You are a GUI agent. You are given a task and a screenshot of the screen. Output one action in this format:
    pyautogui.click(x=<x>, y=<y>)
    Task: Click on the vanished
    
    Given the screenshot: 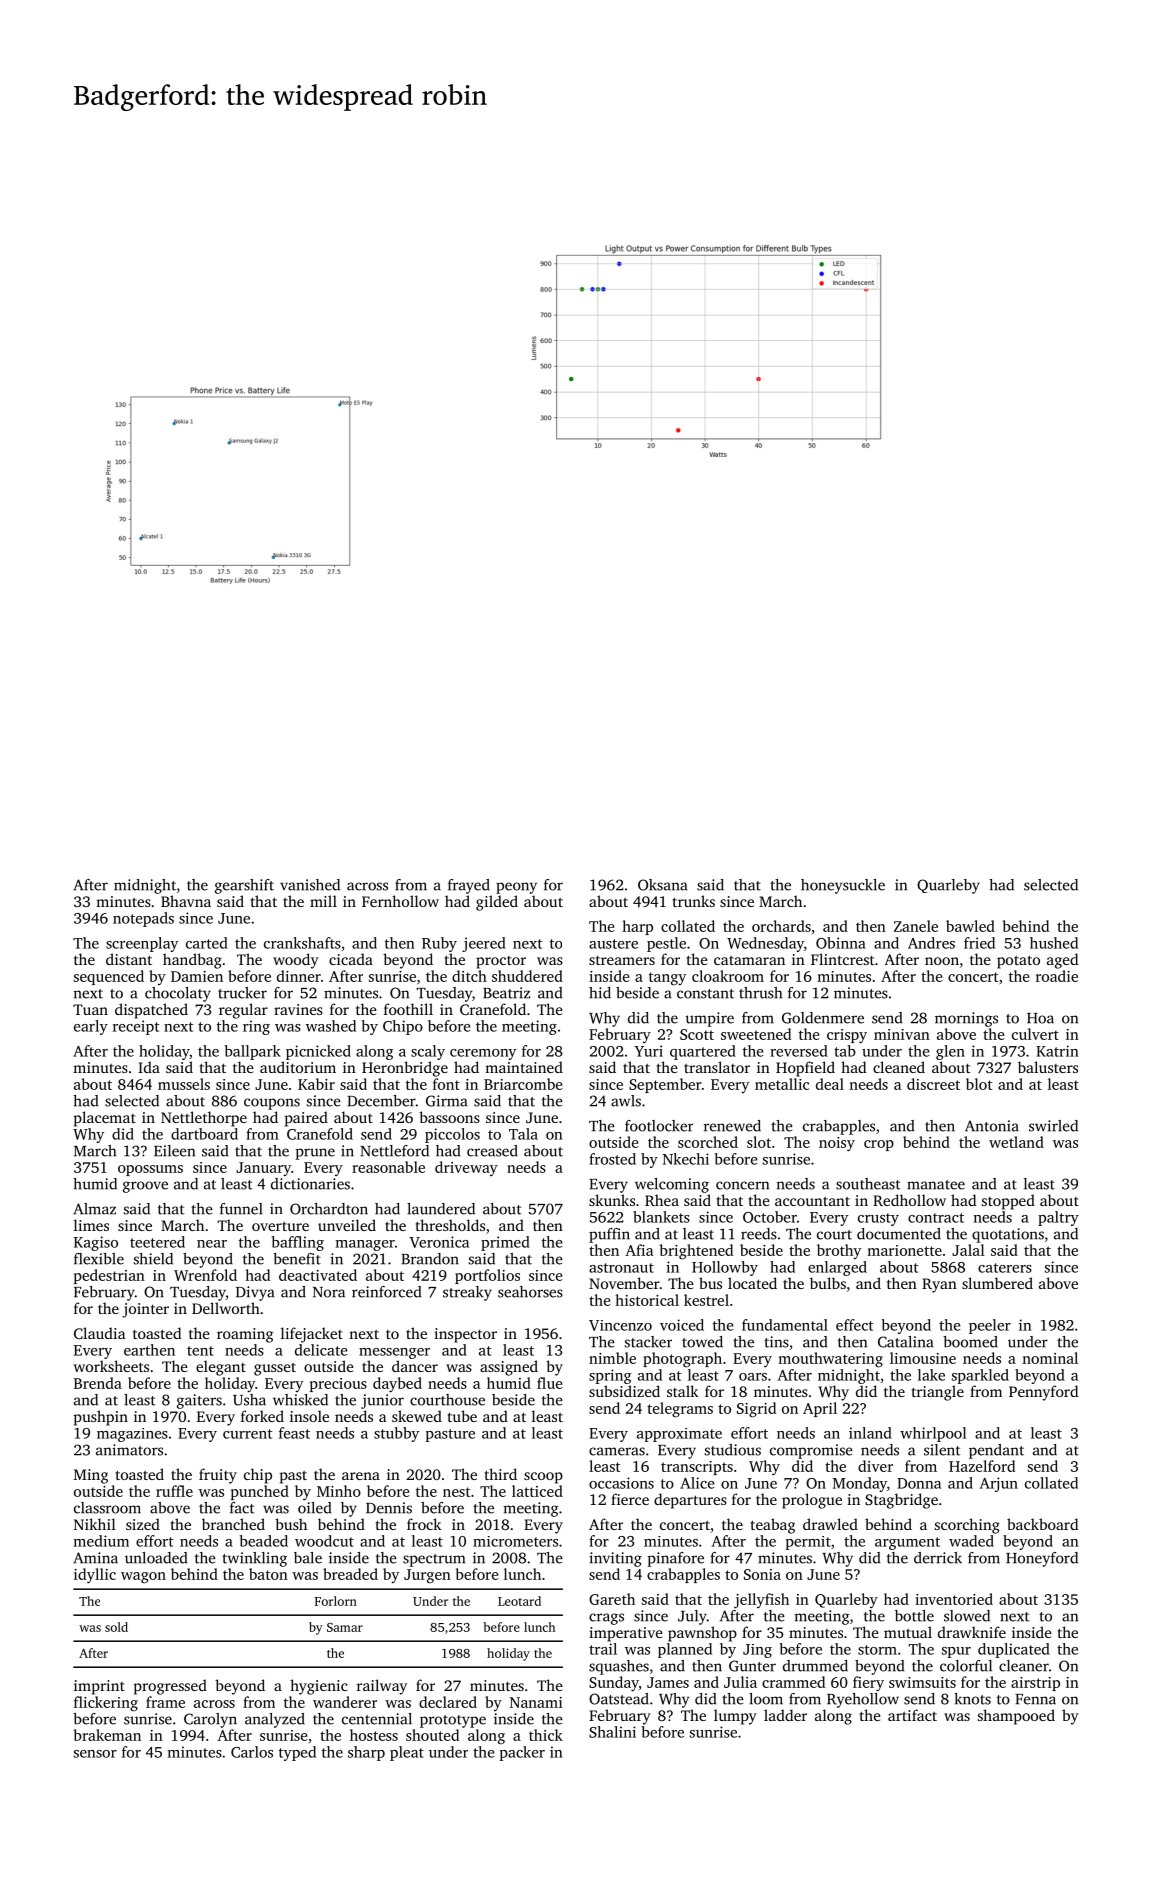 What is the action you would take?
    pyautogui.click(x=310, y=885)
